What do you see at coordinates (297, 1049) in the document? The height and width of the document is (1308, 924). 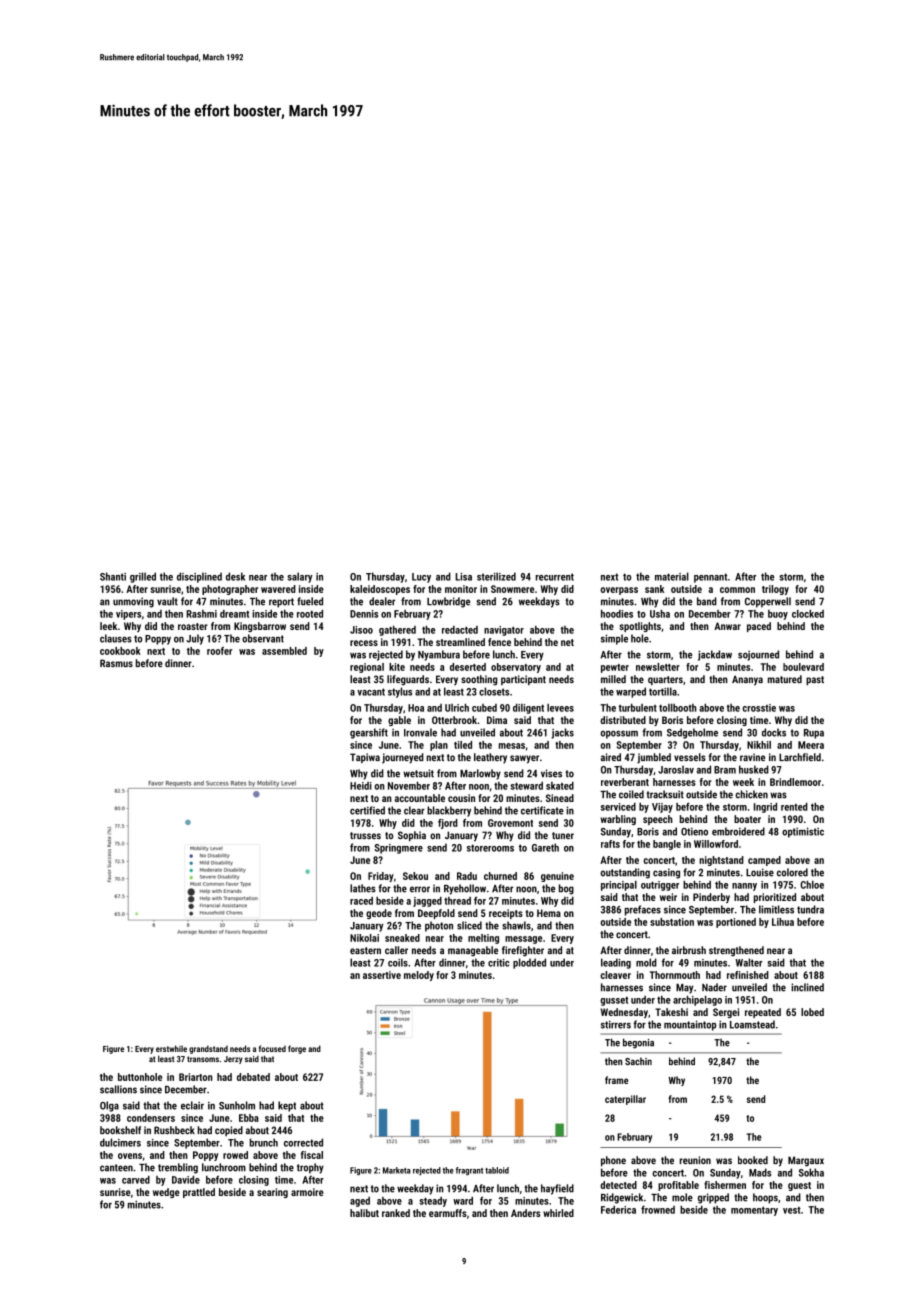 I see `forge` at bounding box center [297, 1049].
